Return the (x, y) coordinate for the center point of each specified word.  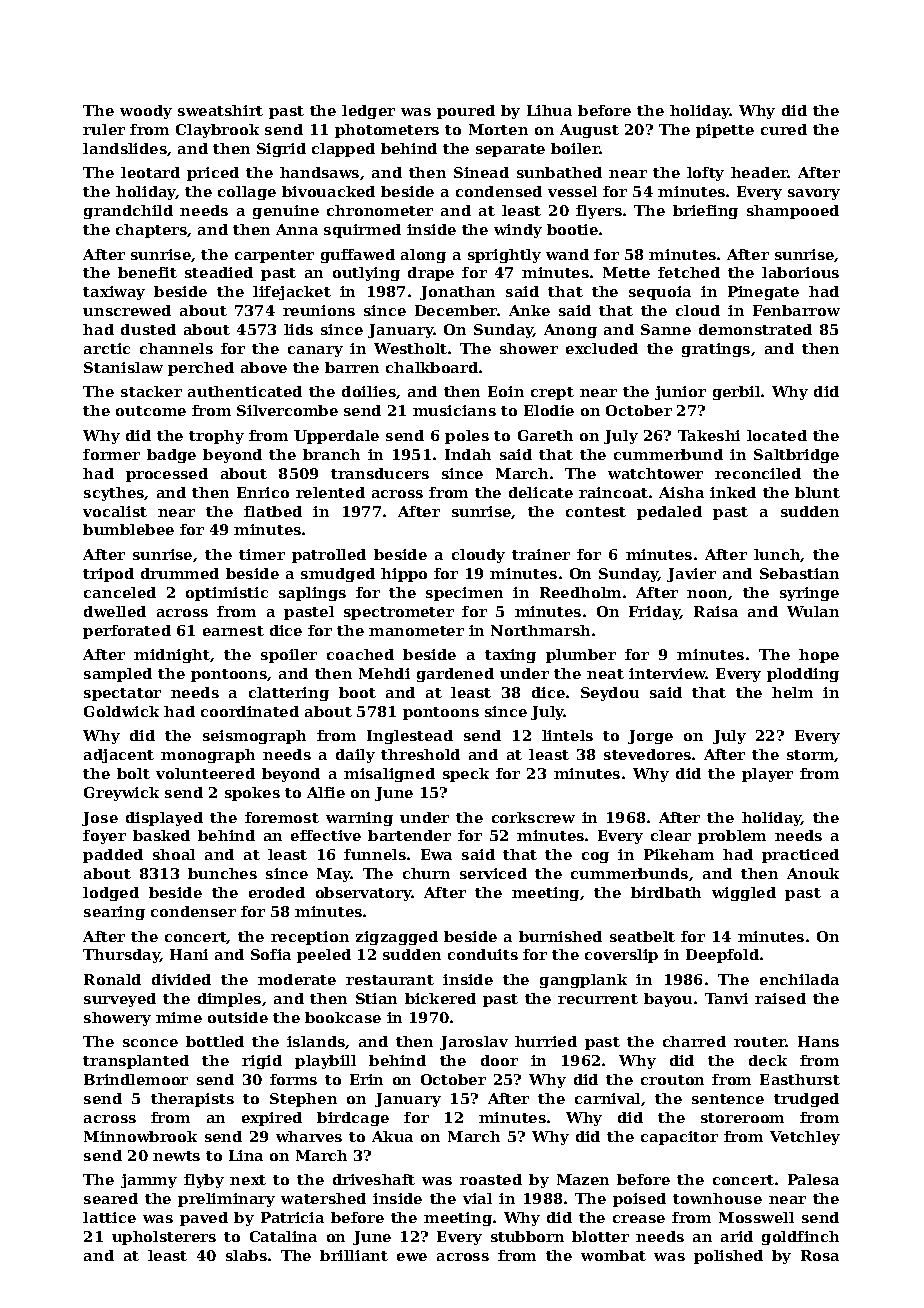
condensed (499, 191)
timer (262, 554)
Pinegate (763, 293)
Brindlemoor (136, 1079)
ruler (104, 129)
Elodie (549, 410)
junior (680, 393)
